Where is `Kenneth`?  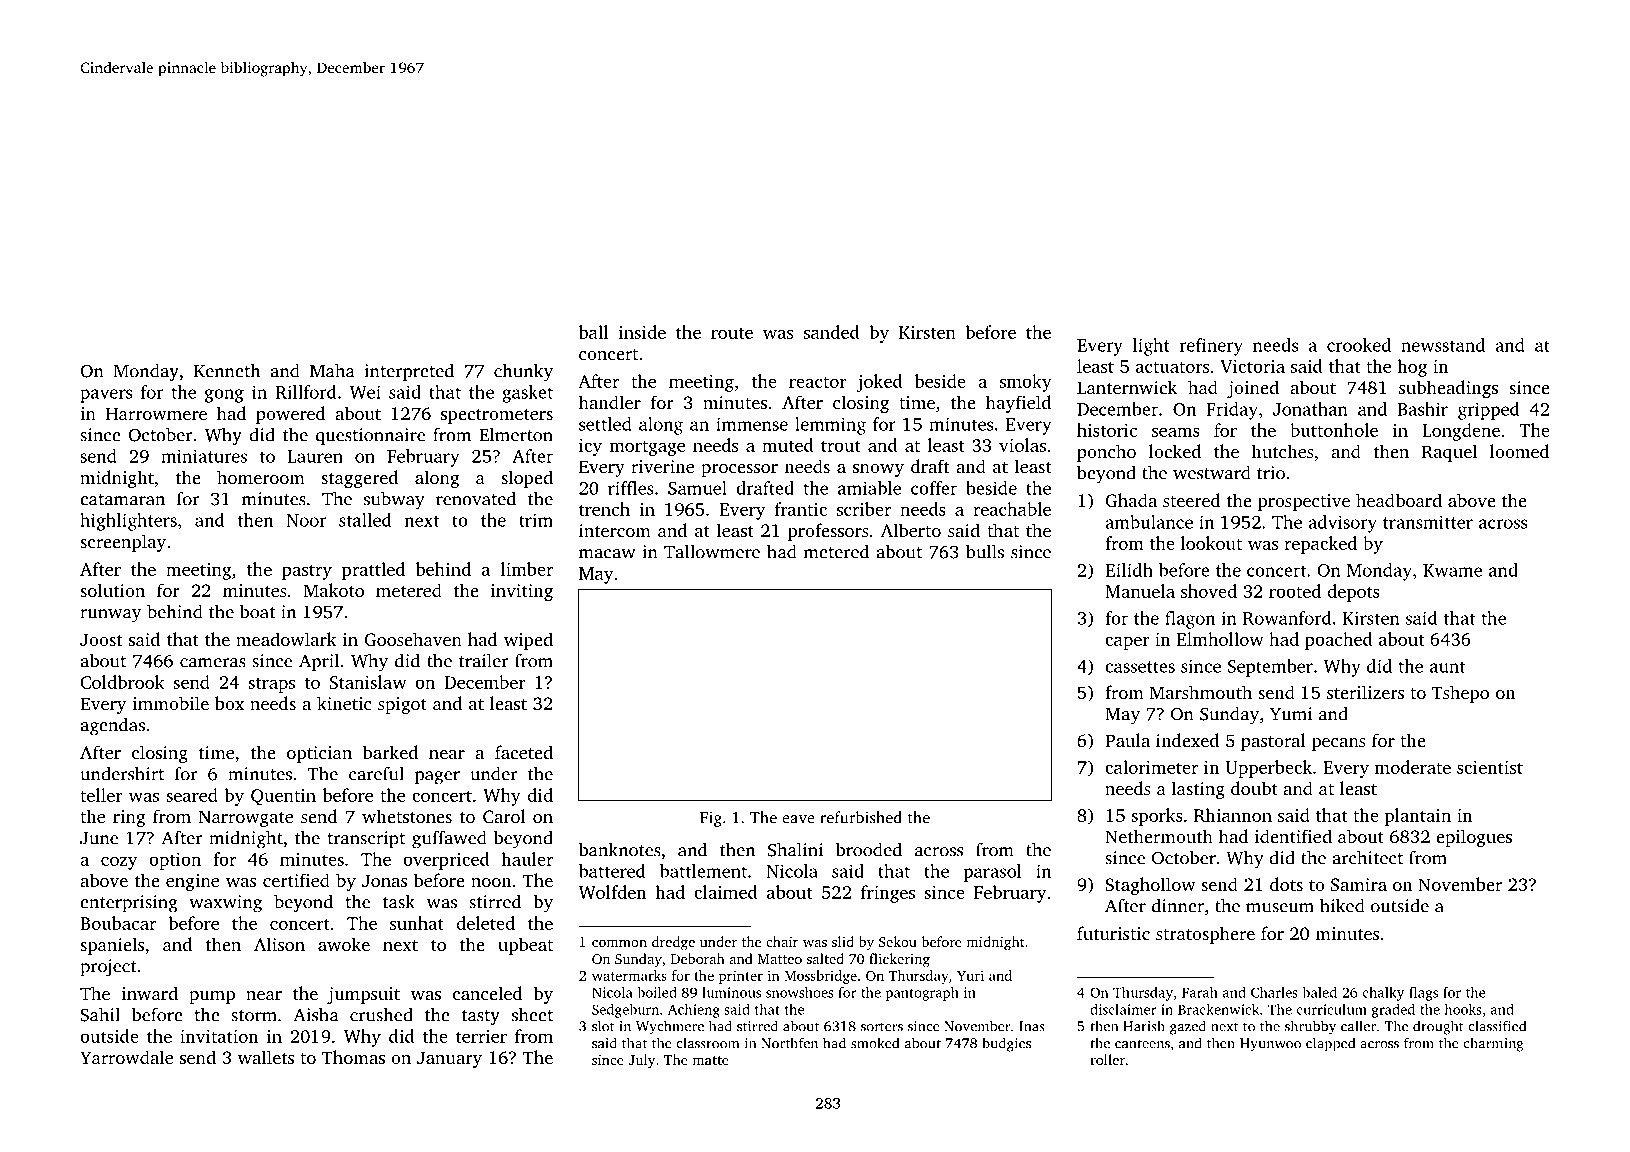 Kenneth is located at coordinates (227, 371).
